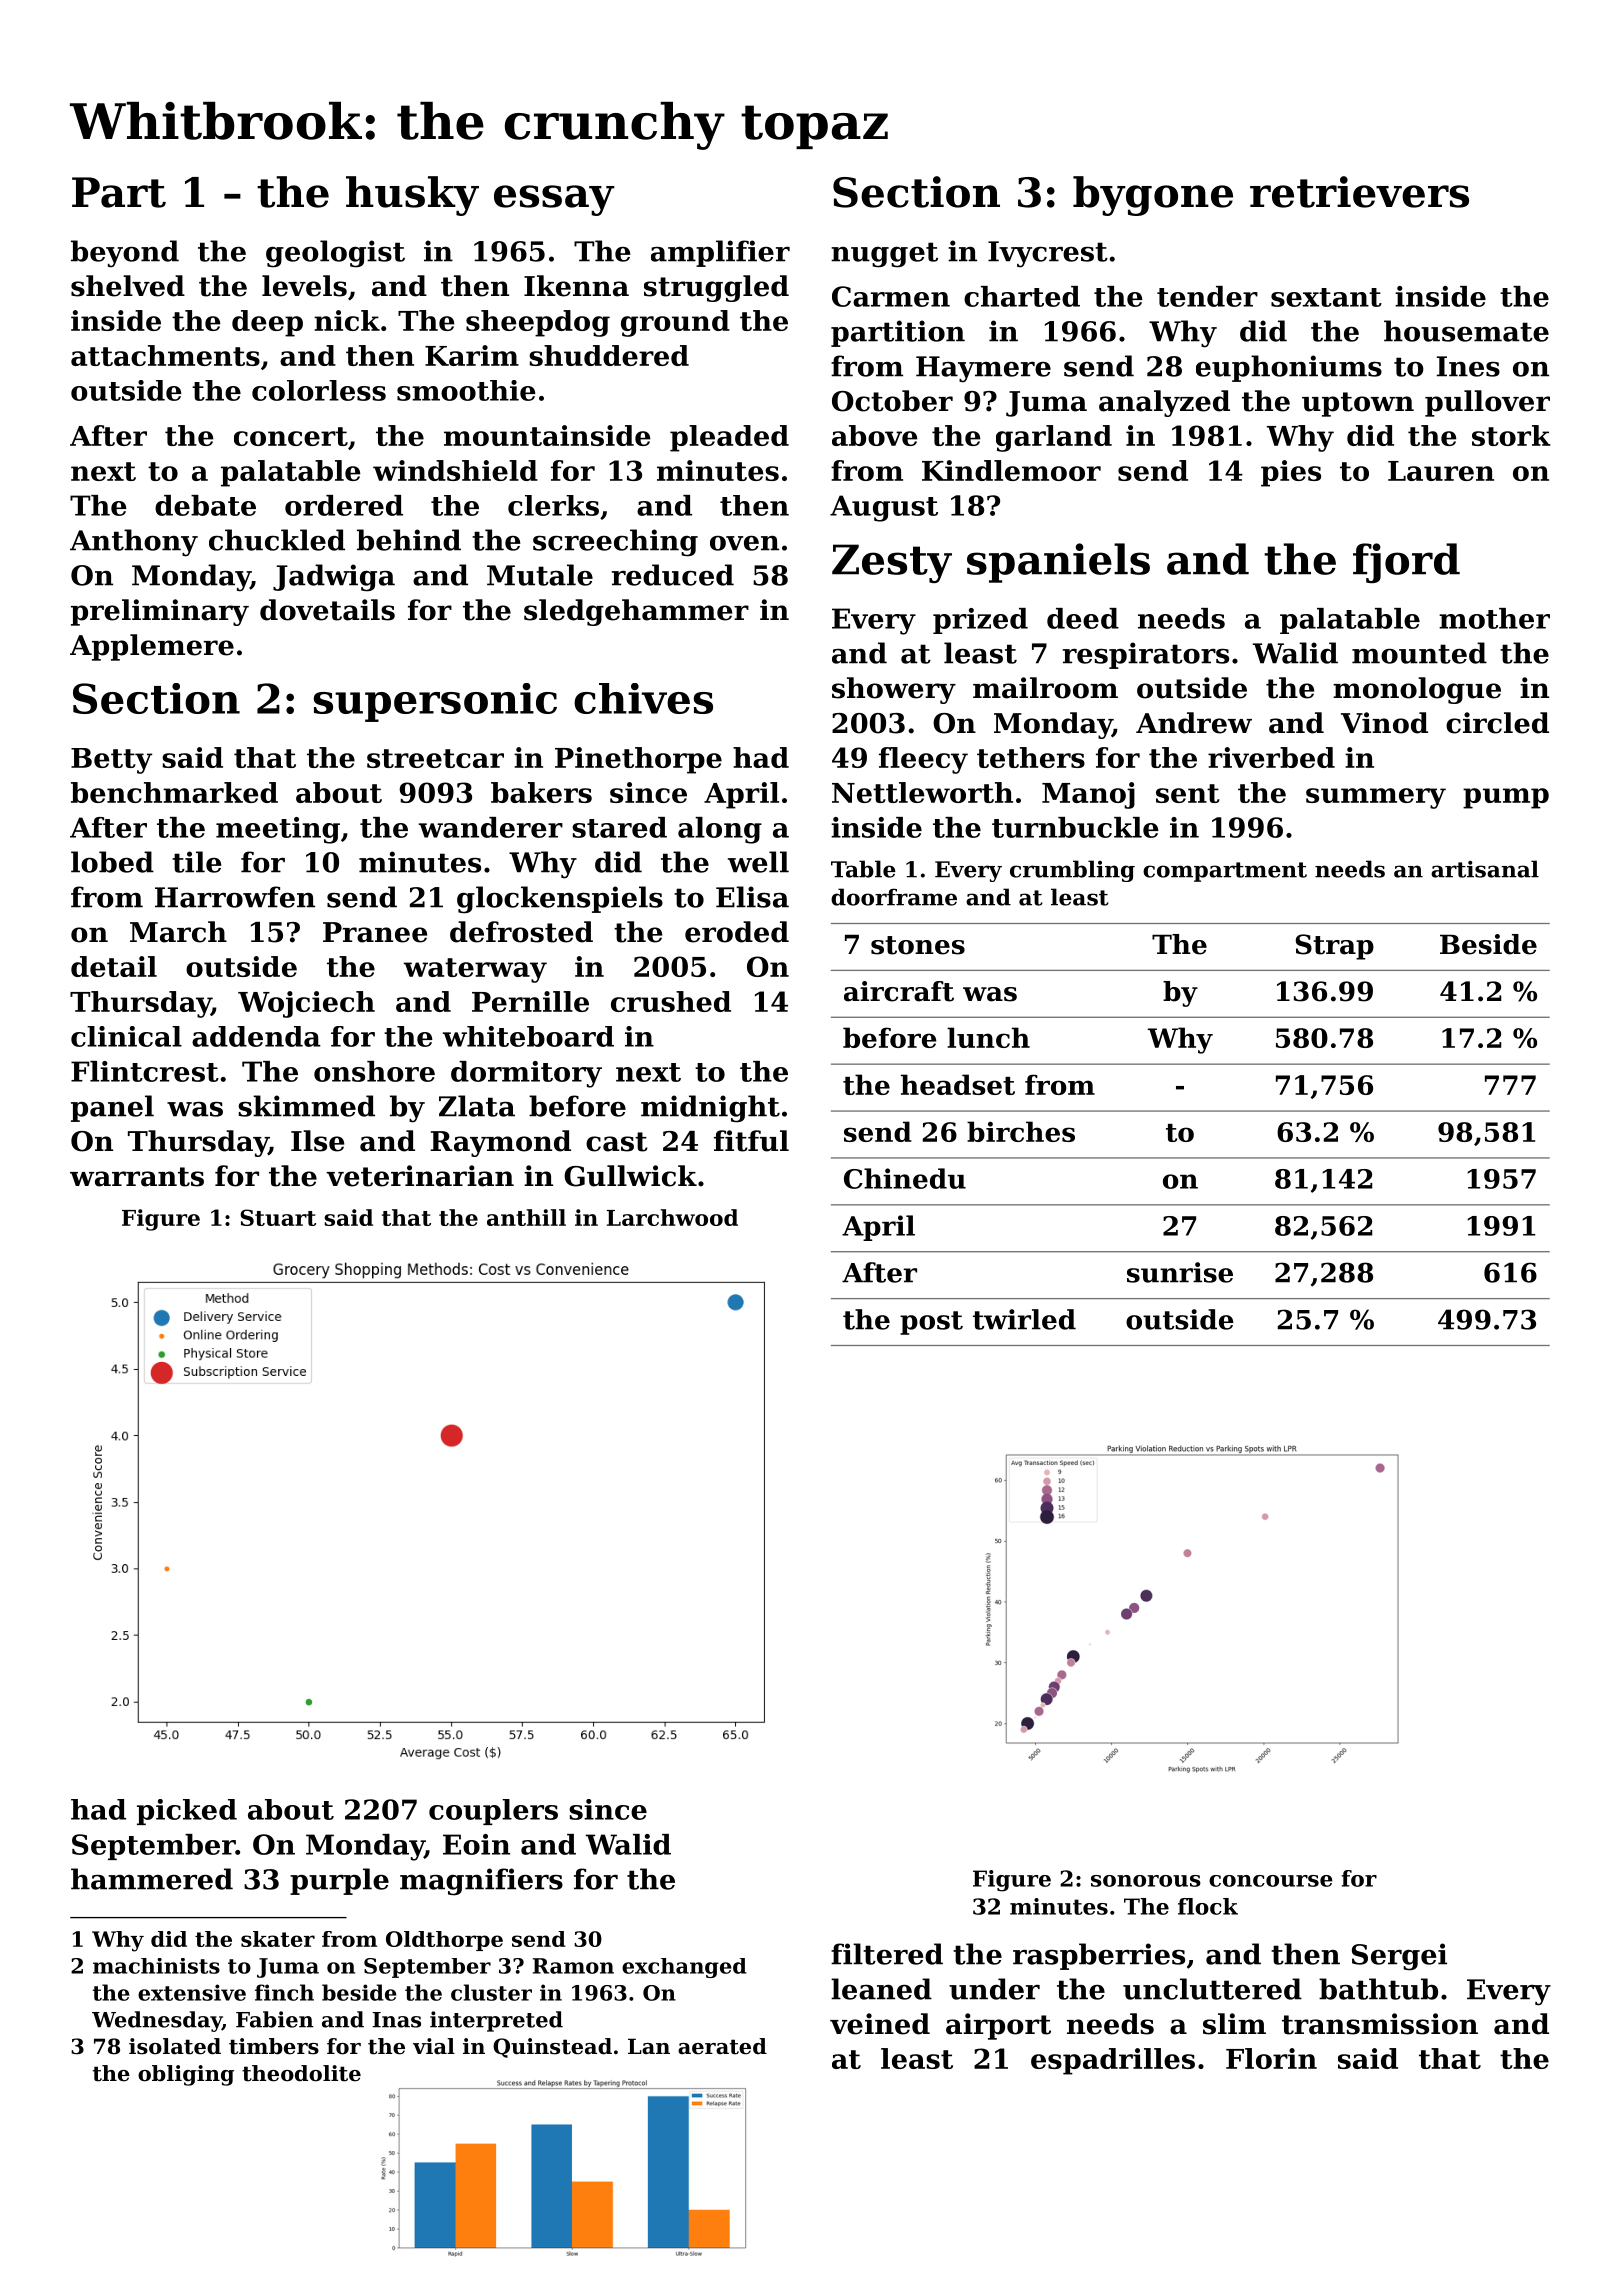  I want to click on picked, so click(187, 1812).
